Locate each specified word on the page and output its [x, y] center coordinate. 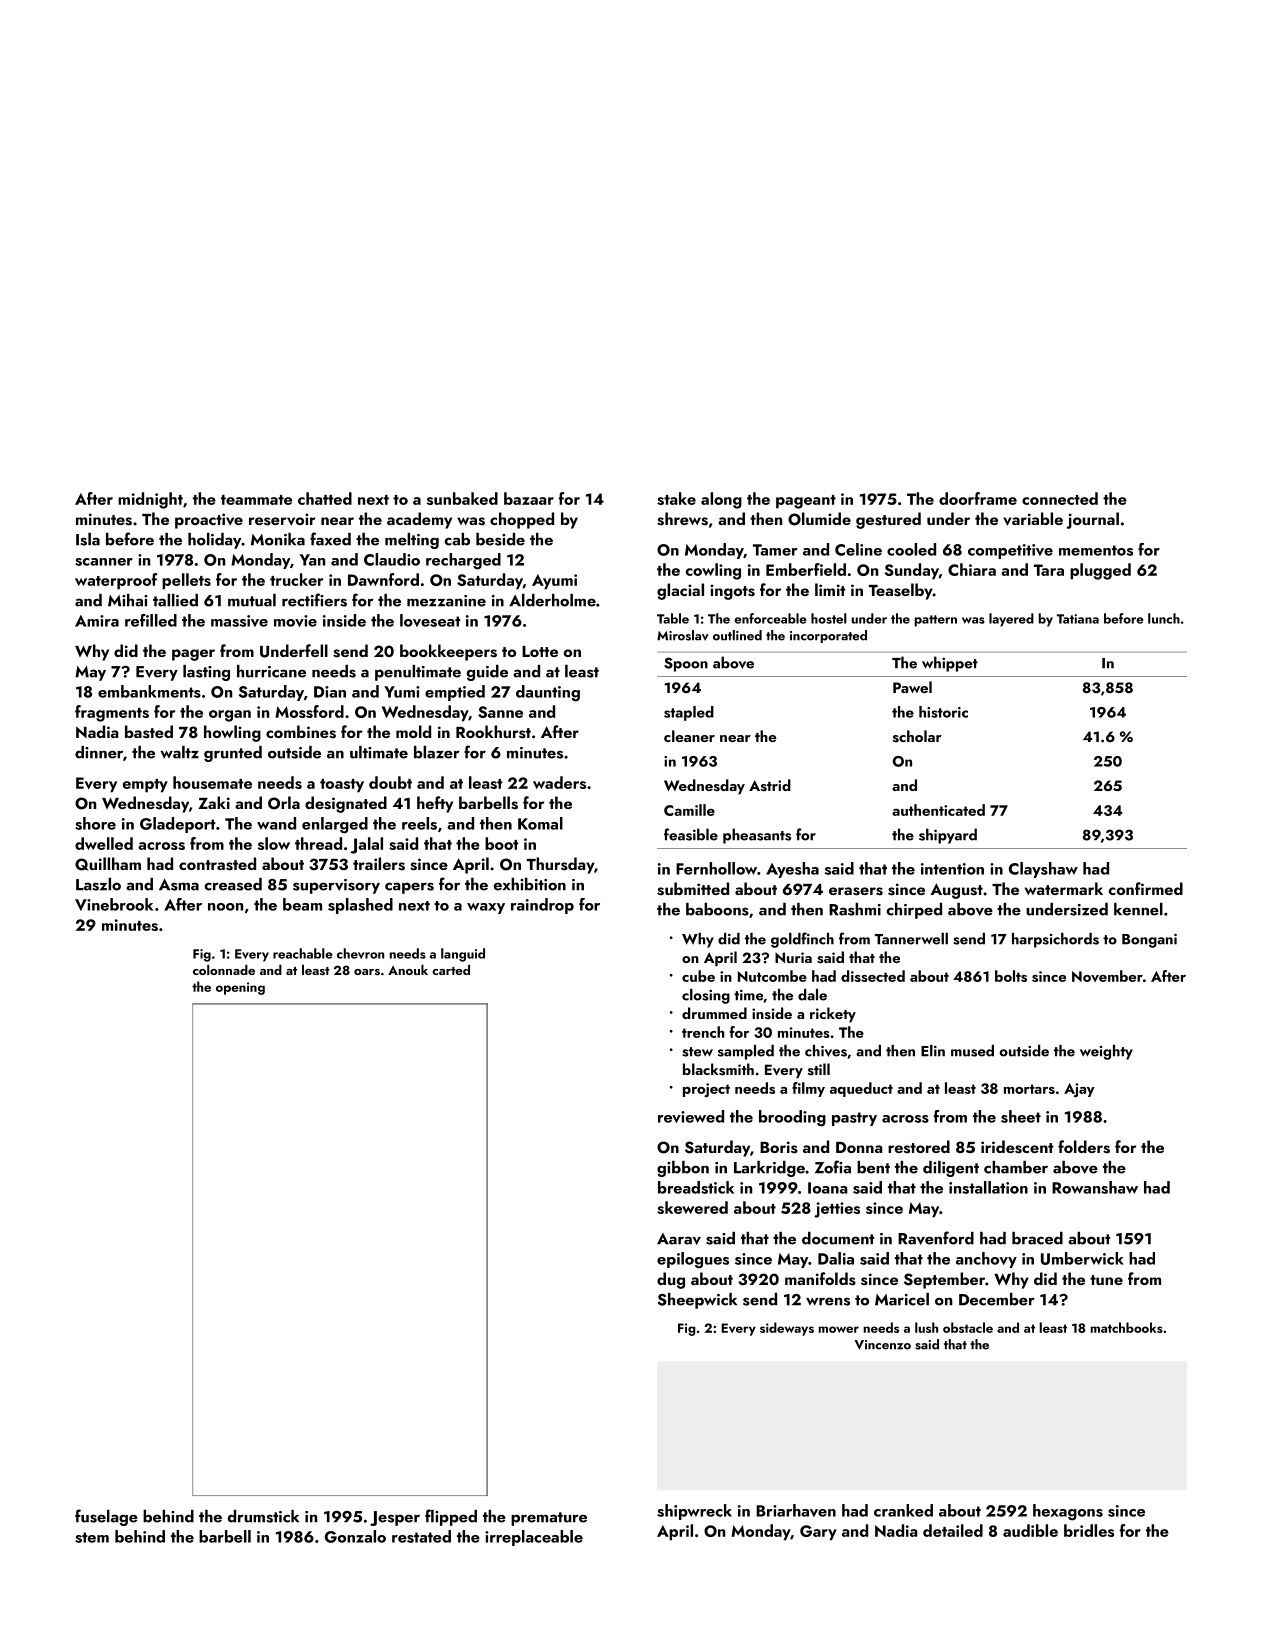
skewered [692, 1207]
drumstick [263, 1516]
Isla [88, 539]
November [1107, 976]
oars [367, 972]
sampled [746, 1052]
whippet [950, 664]
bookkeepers [448, 652]
